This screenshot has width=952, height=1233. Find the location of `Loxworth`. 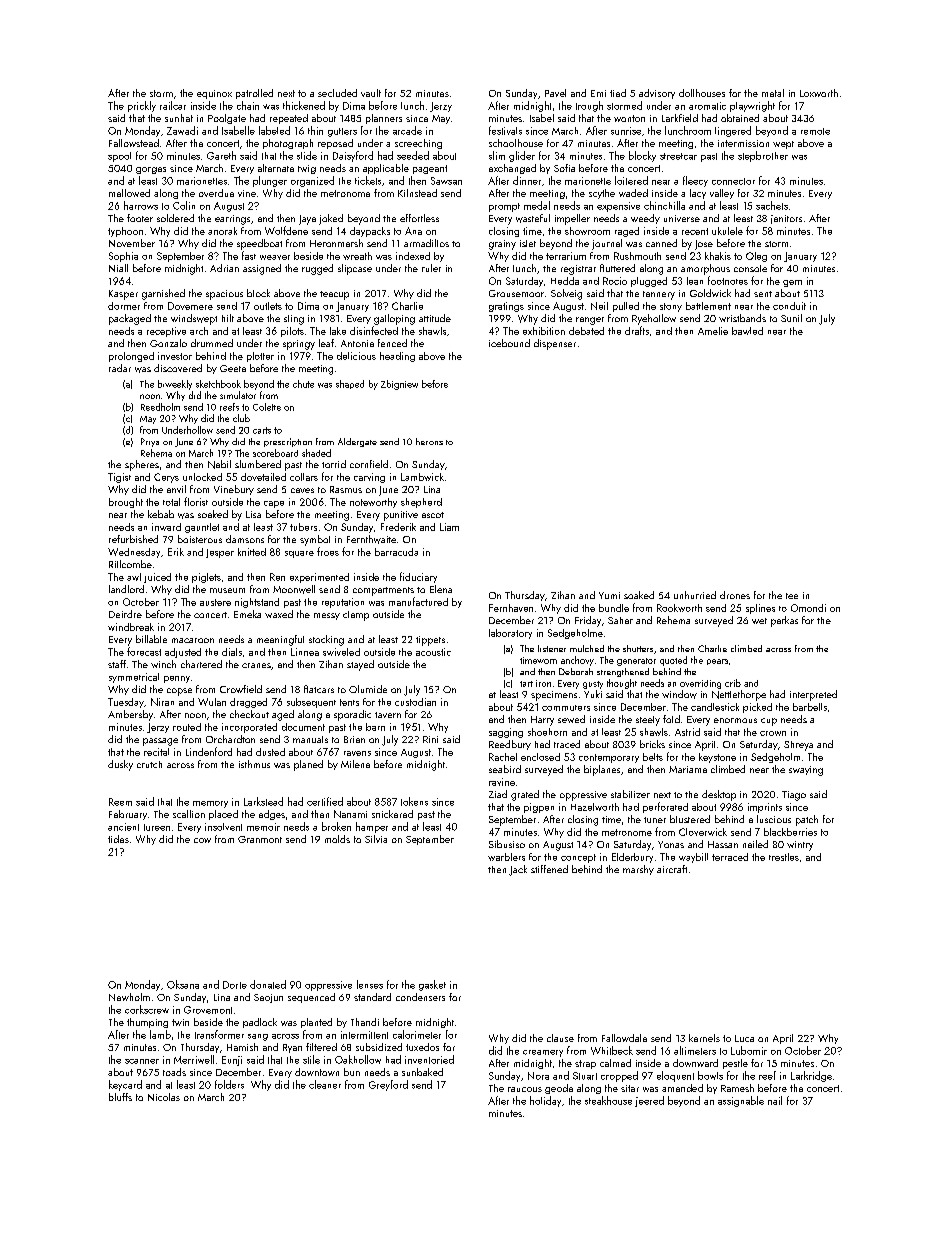

Loxworth is located at coordinates (819, 93).
